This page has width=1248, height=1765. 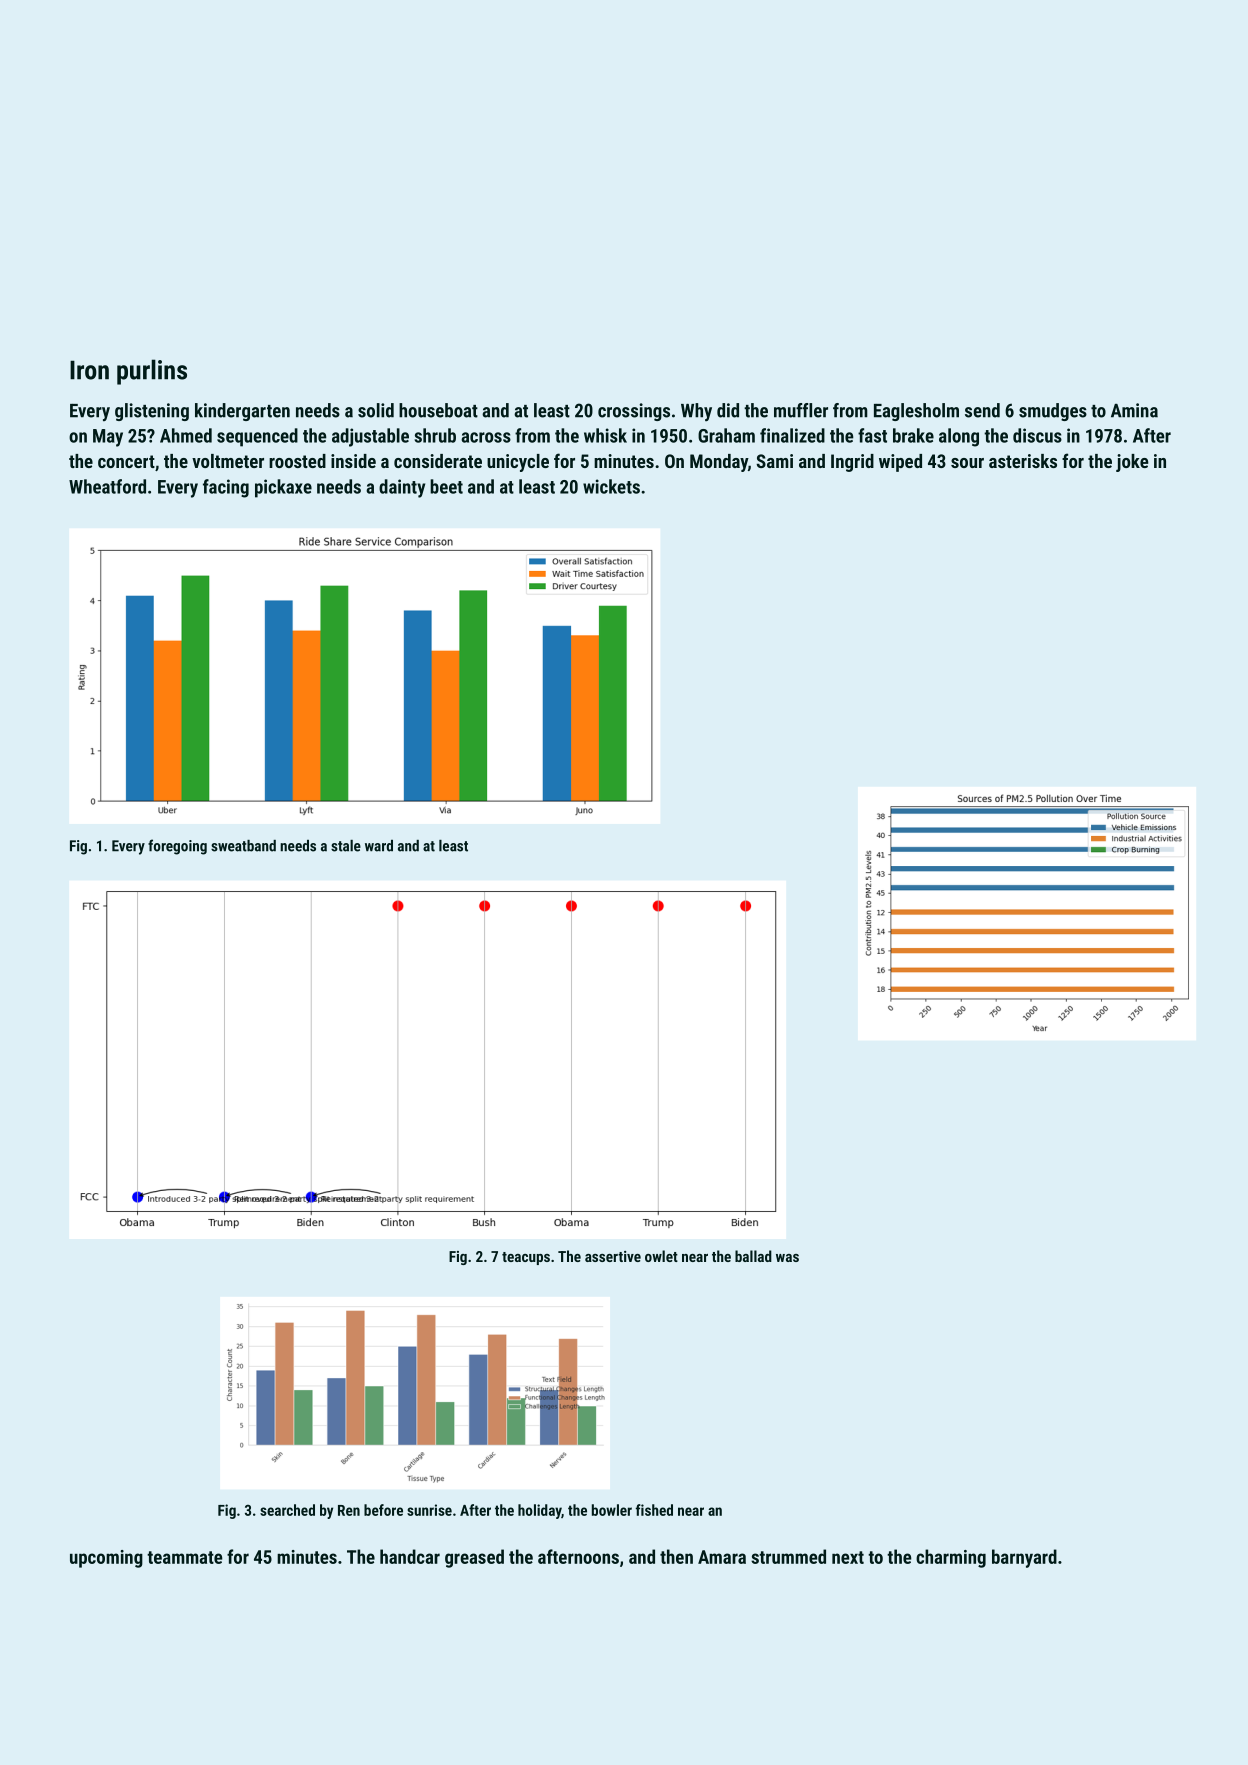 What do you see at coordinates (1134, 410) in the page?
I see `Amina` at bounding box center [1134, 410].
